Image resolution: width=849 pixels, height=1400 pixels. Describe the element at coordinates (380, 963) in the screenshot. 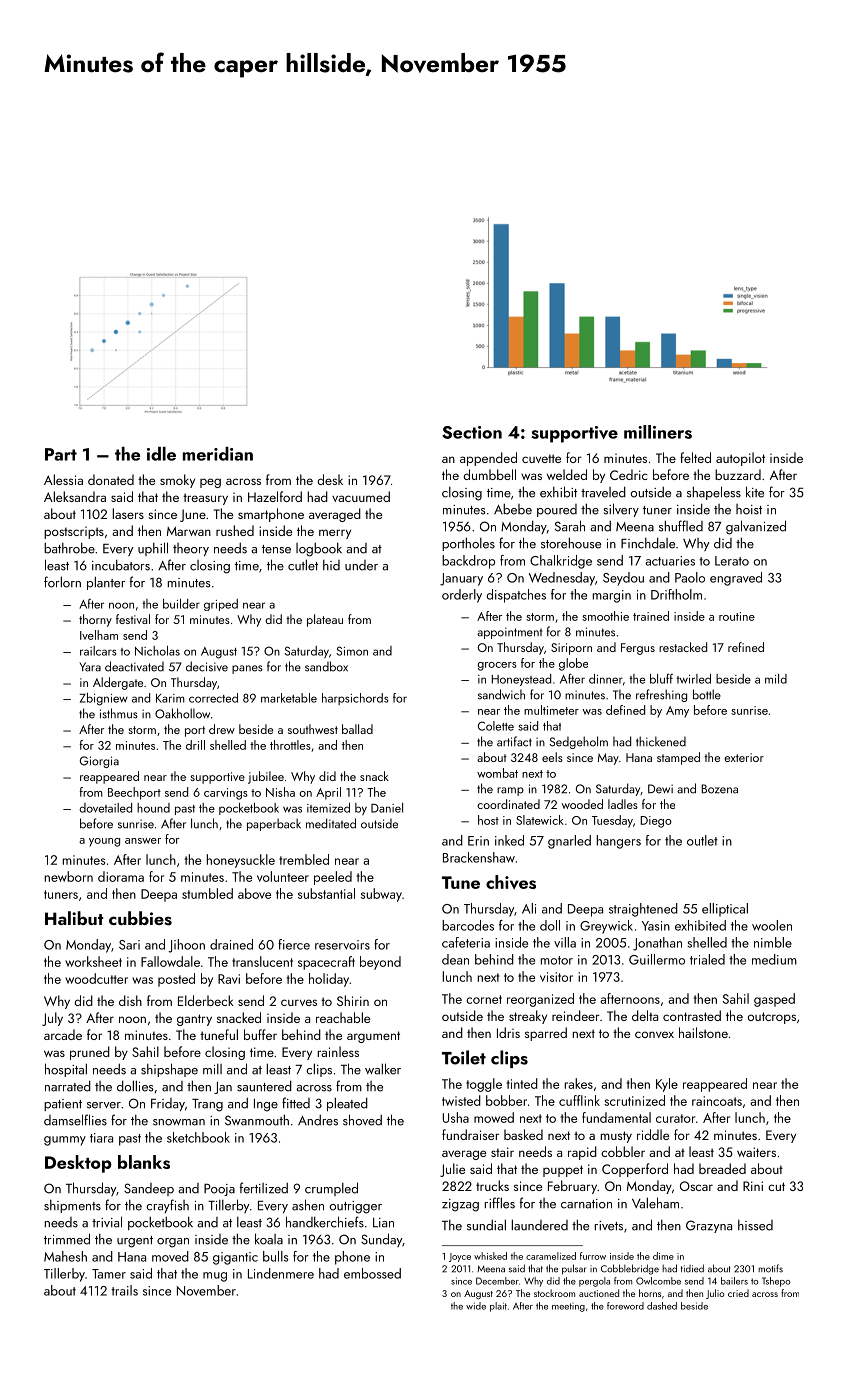

I see `beyond` at that location.
